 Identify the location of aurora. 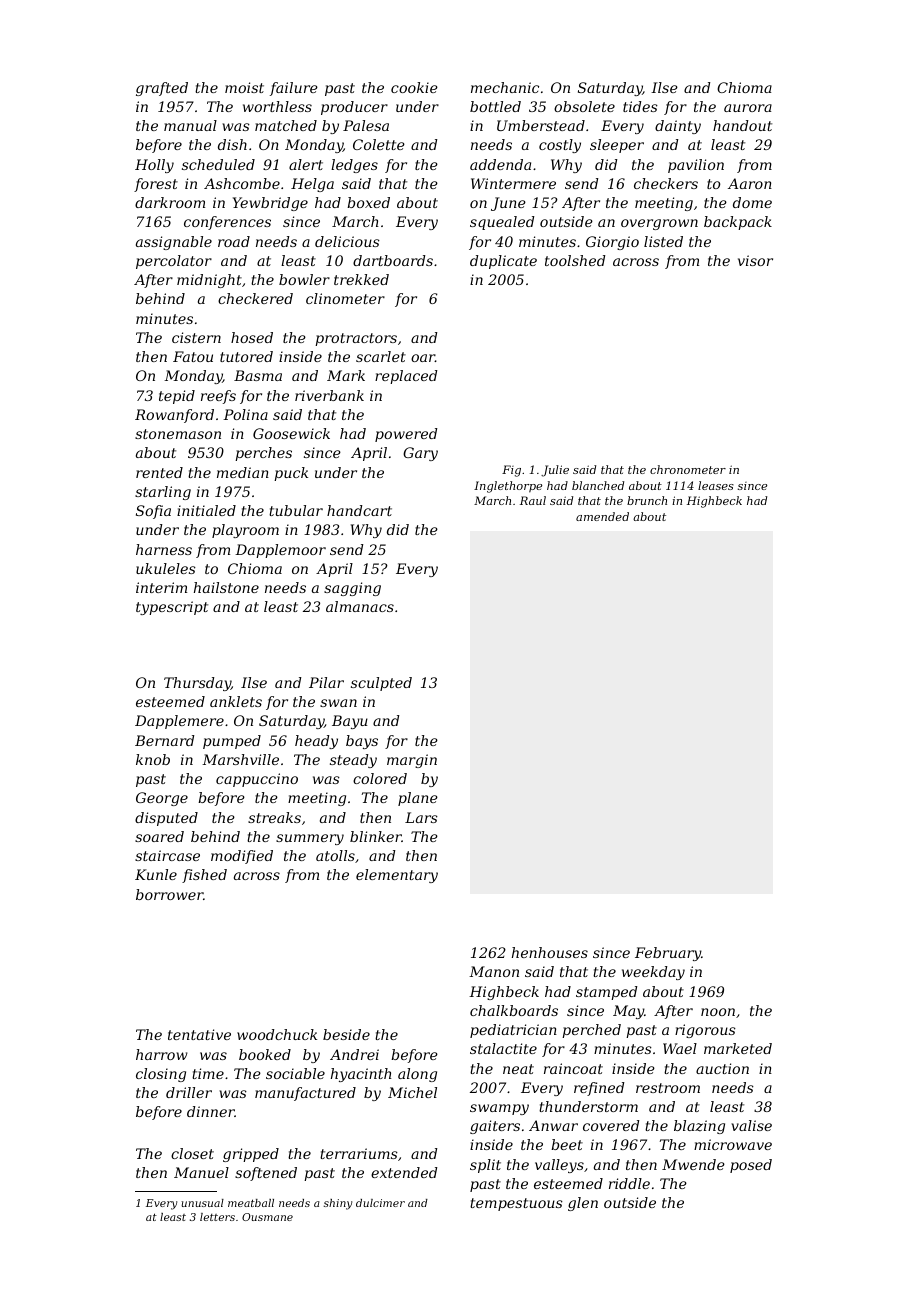
(748, 108).
